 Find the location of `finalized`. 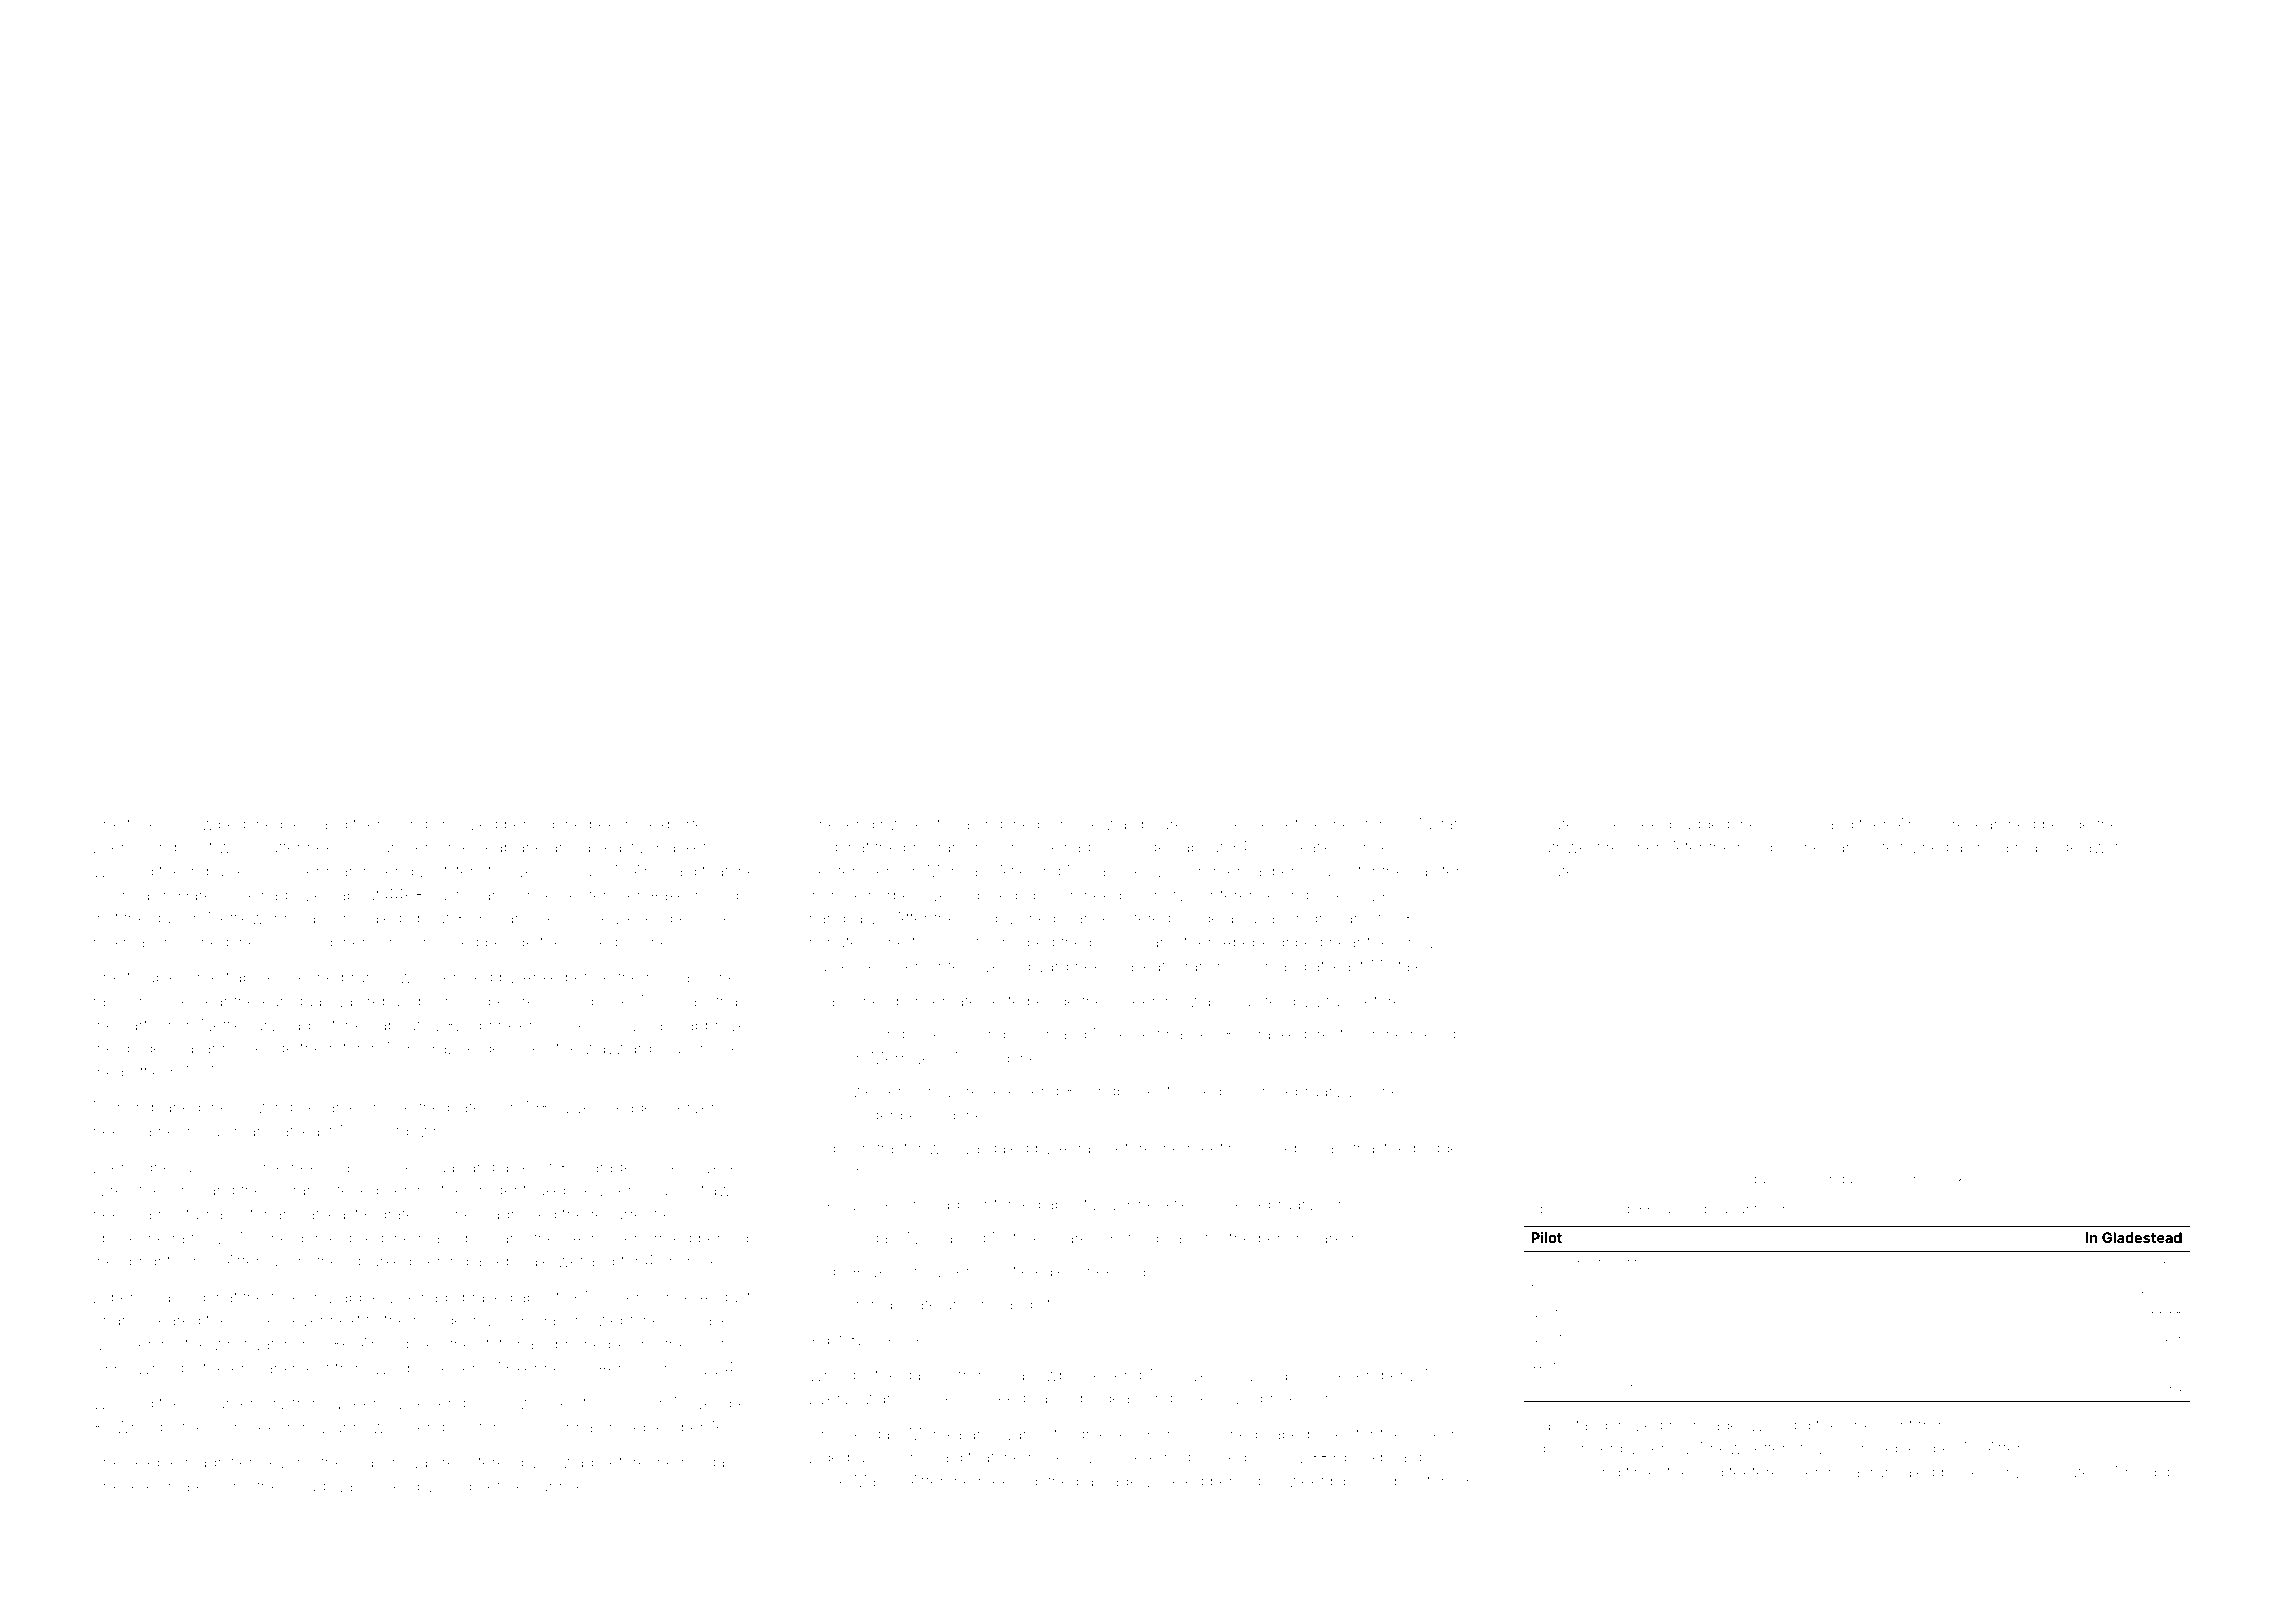

finalized is located at coordinates (1188, 1033).
